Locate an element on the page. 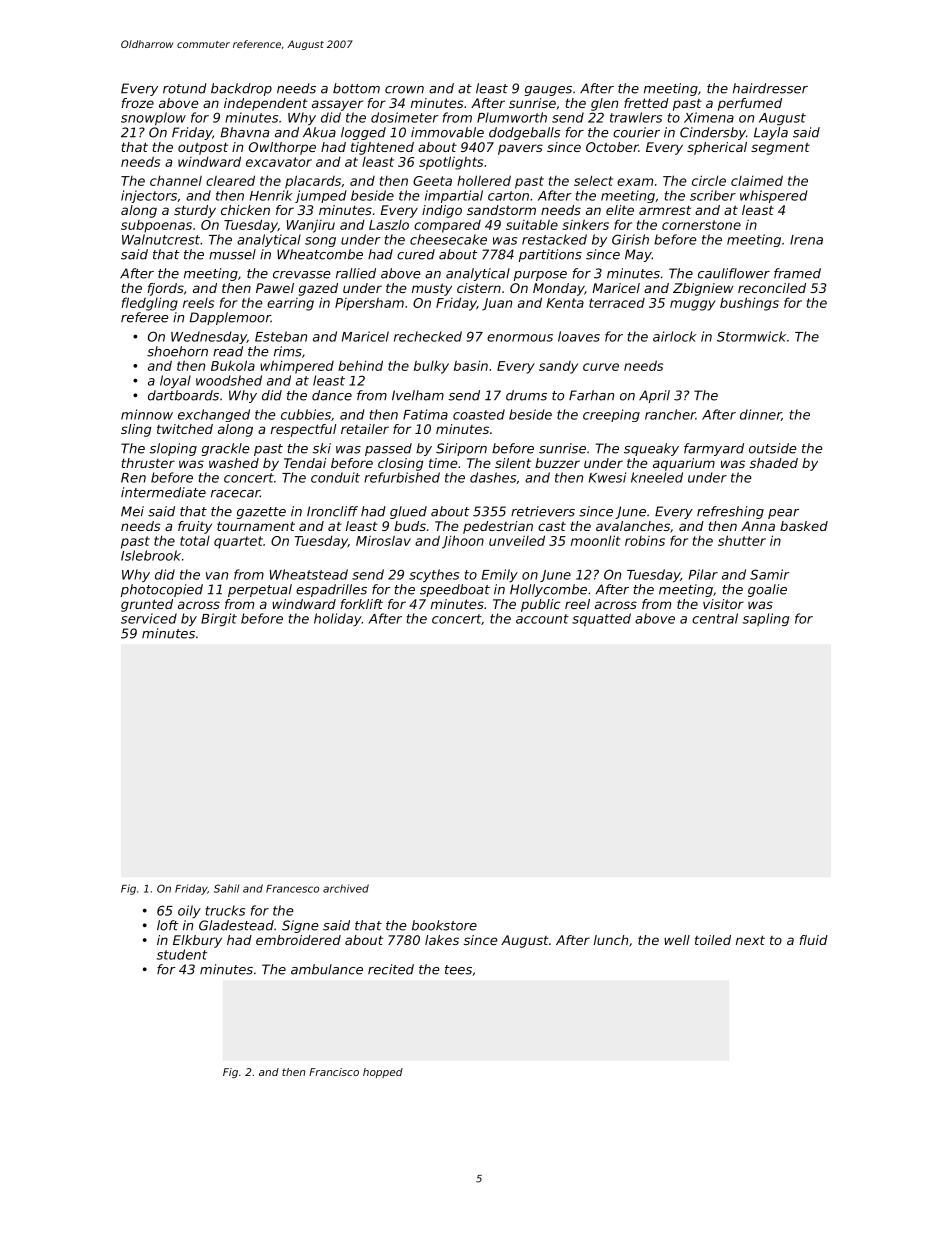 The height and width of the document is (1233, 952). armrest is located at coordinates (665, 210).
